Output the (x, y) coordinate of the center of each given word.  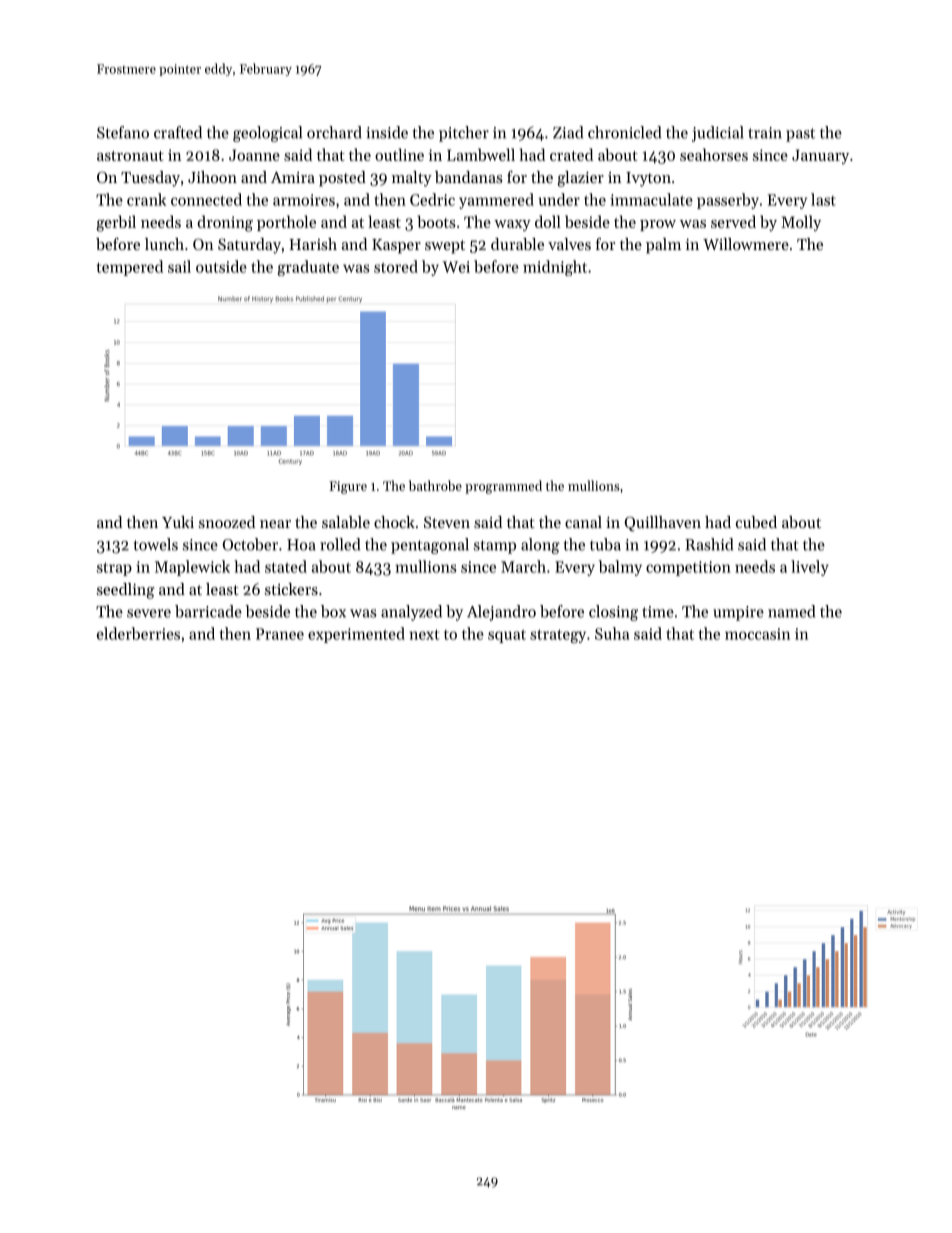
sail (179, 266)
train (765, 133)
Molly (801, 223)
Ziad (568, 132)
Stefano (123, 132)
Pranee (280, 634)
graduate (308, 268)
